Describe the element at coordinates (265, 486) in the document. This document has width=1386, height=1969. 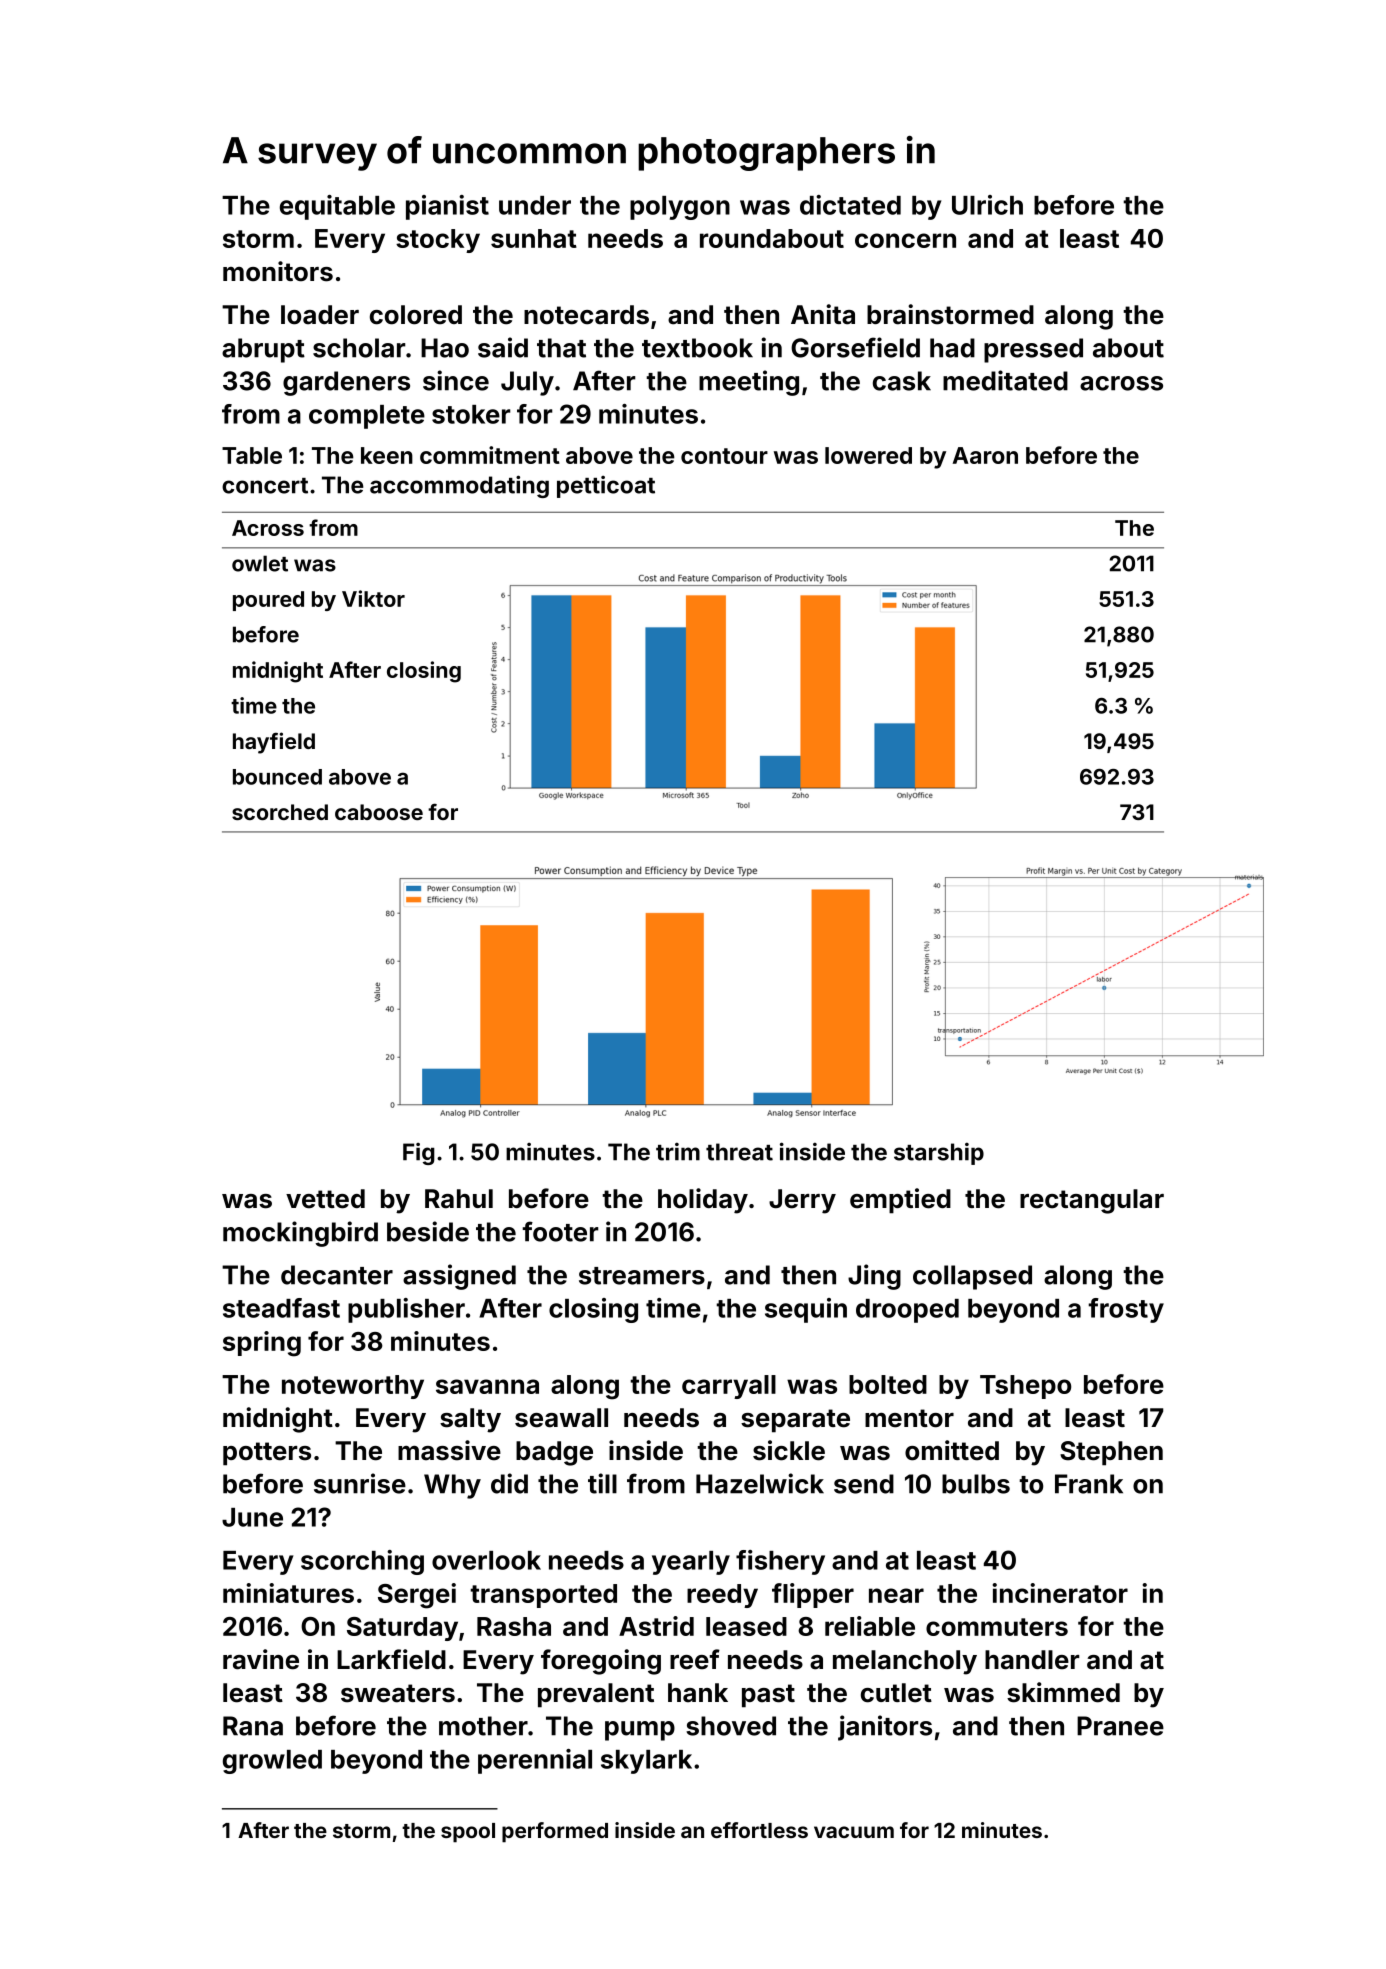
I see `concert` at that location.
